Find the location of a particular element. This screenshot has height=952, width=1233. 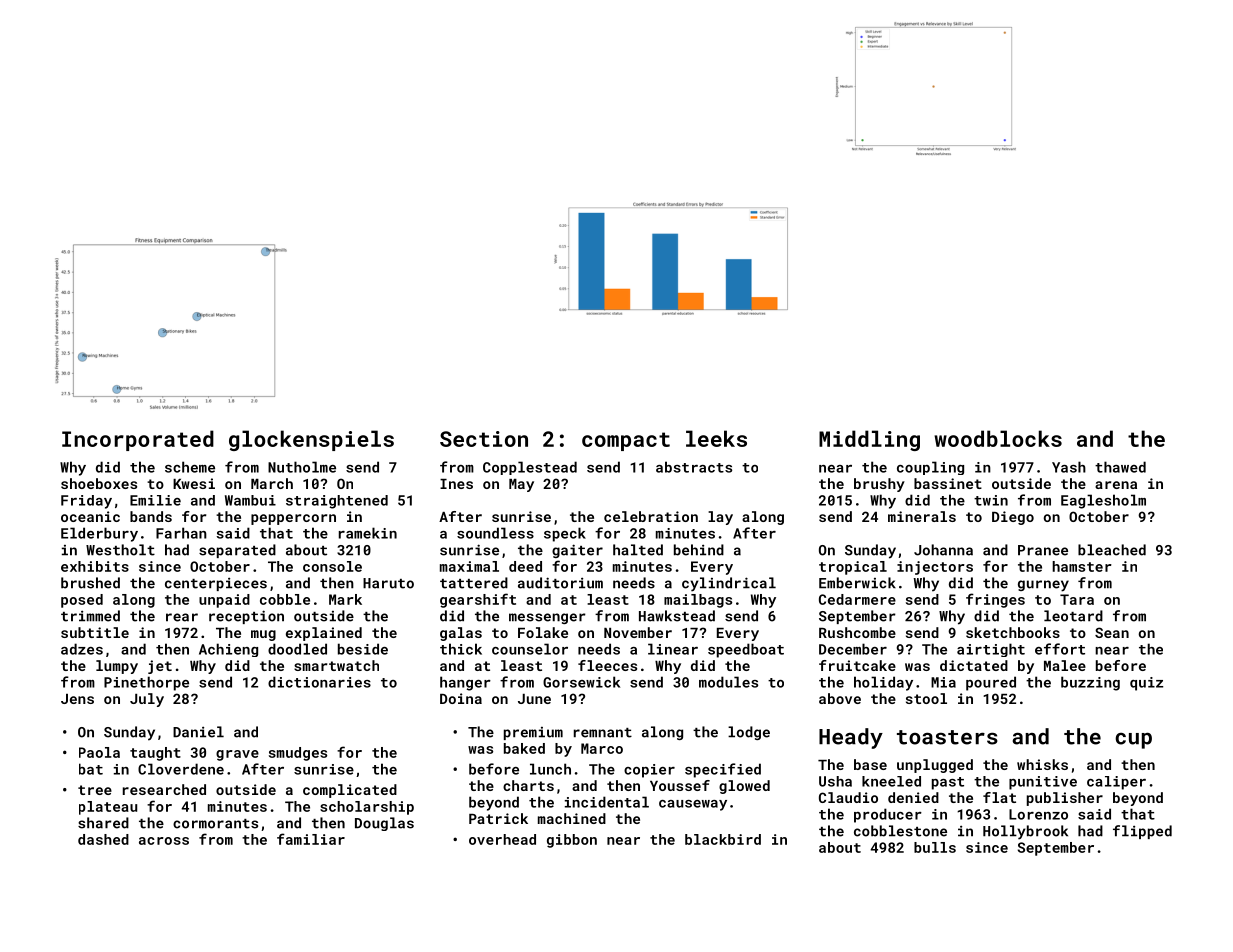

incidental is located at coordinates (607, 802).
